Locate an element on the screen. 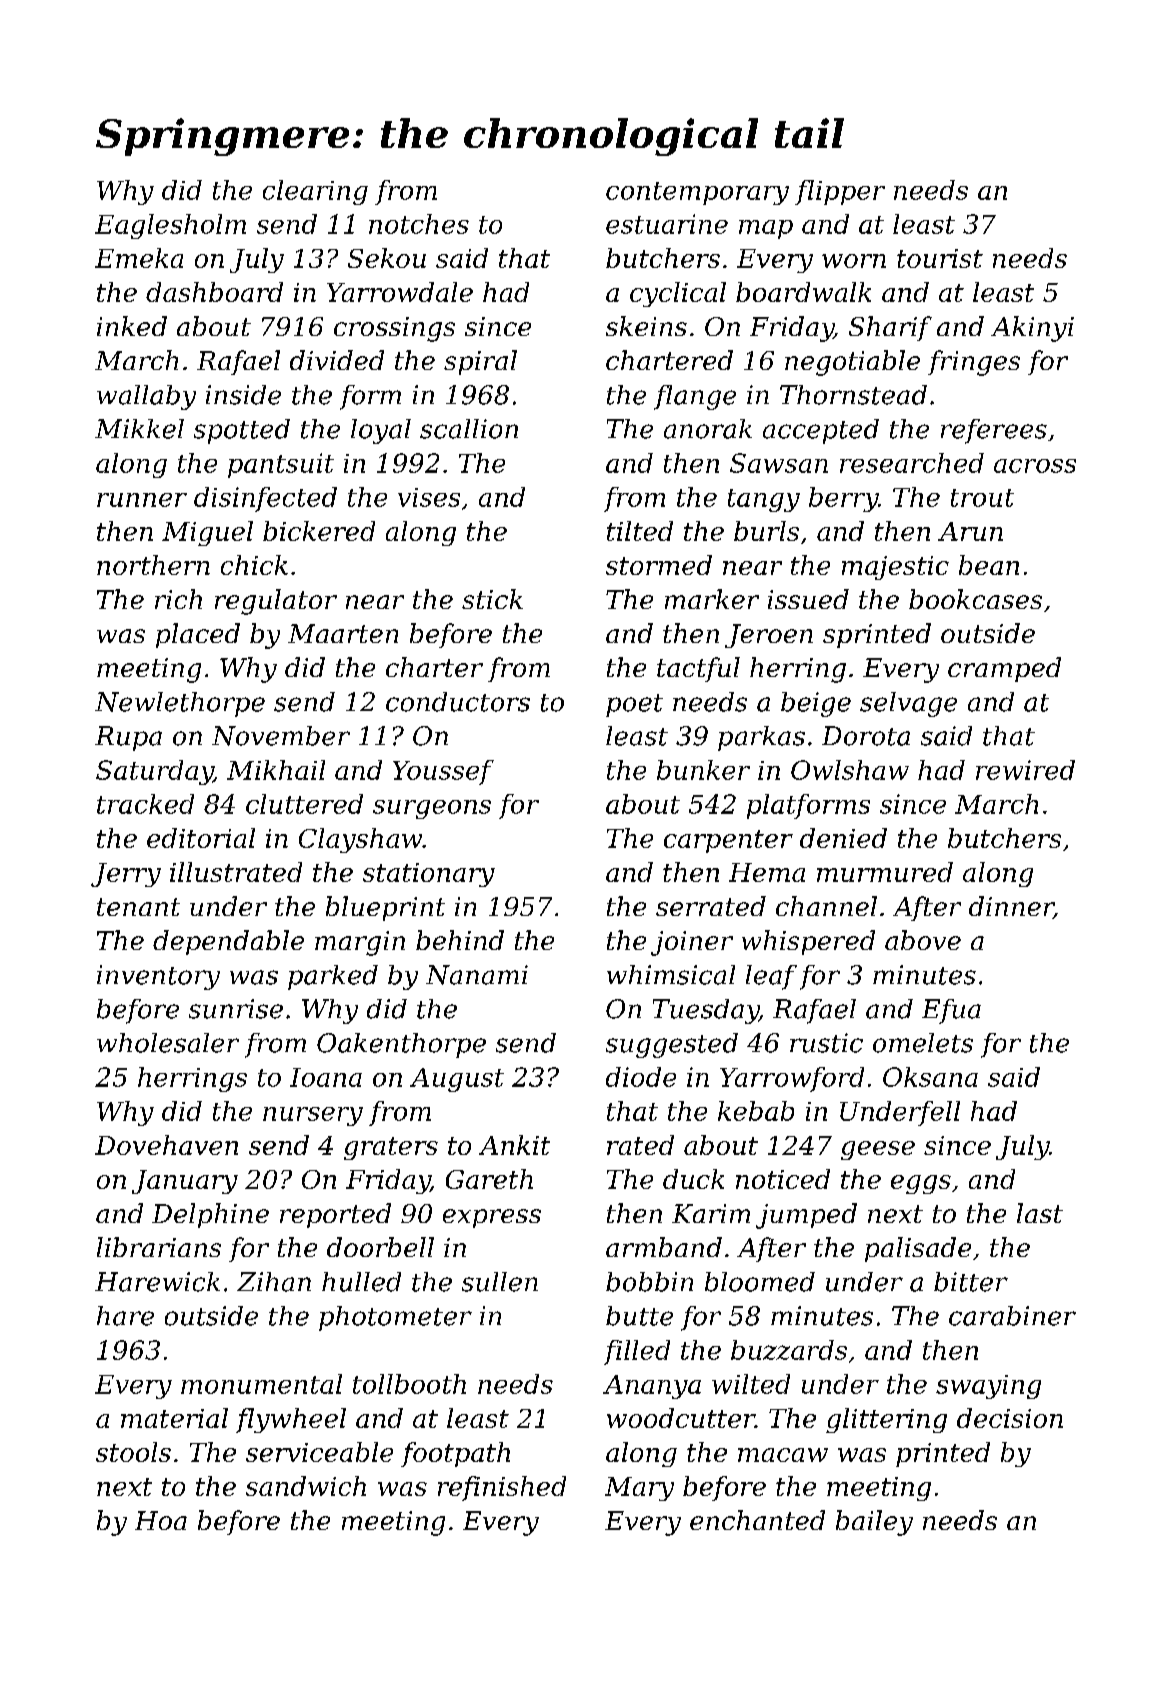 The height and width of the screenshot is (1699, 1173). Clayshaw is located at coordinates (360, 840).
